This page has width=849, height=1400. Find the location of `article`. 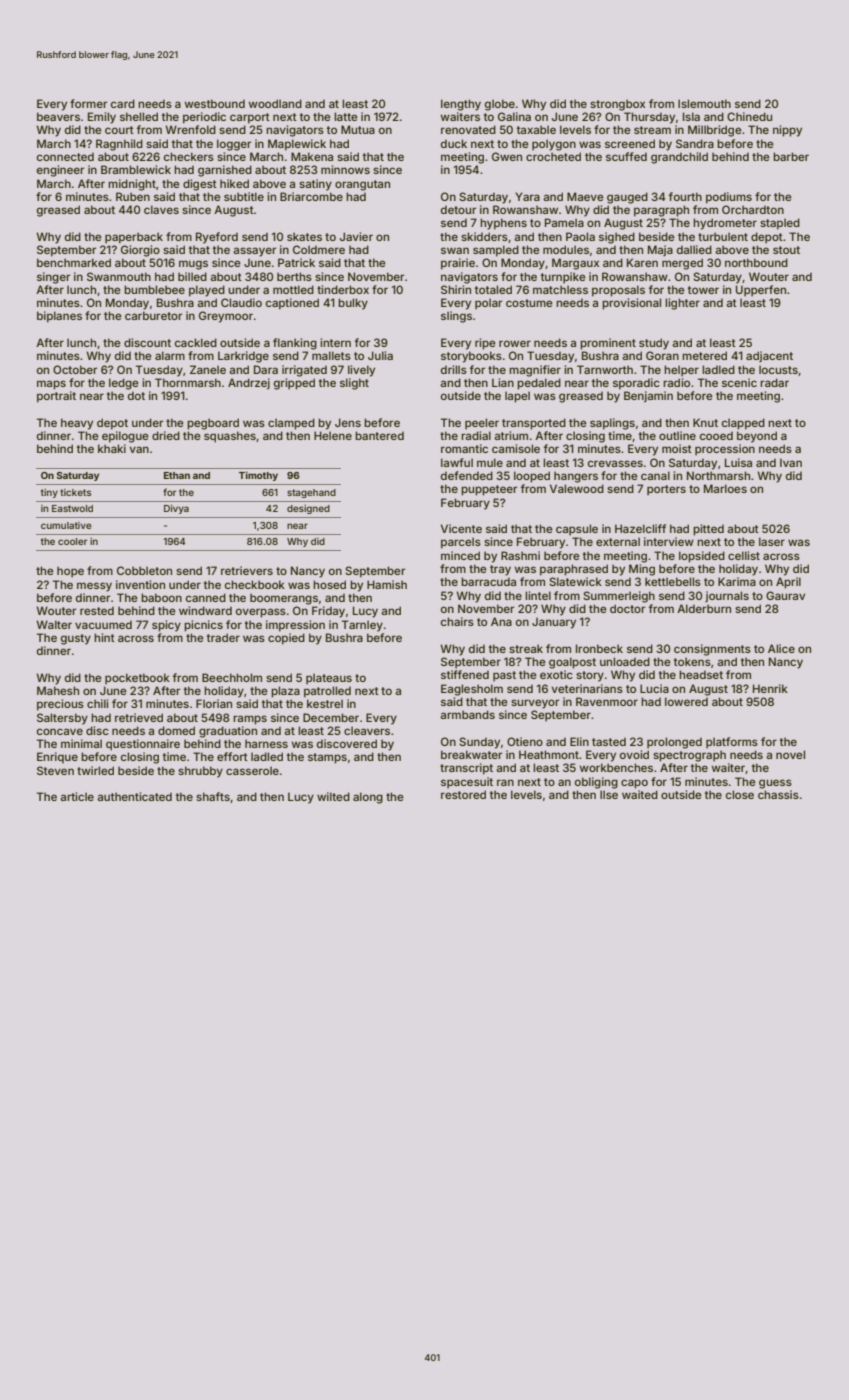

article is located at coordinates (77, 796).
